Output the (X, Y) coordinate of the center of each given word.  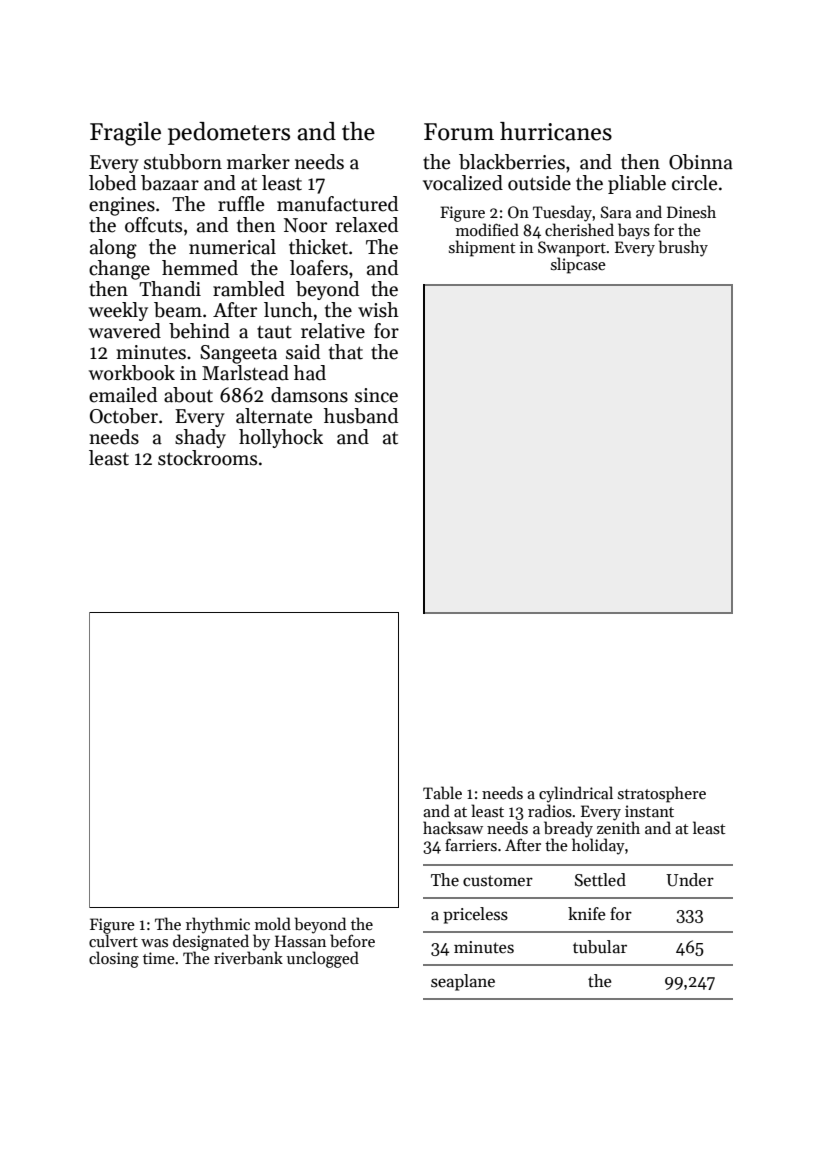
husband (361, 416)
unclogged (323, 959)
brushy (683, 248)
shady (200, 438)
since (376, 395)
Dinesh (691, 212)
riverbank (248, 957)
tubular (600, 947)
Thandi (170, 289)
